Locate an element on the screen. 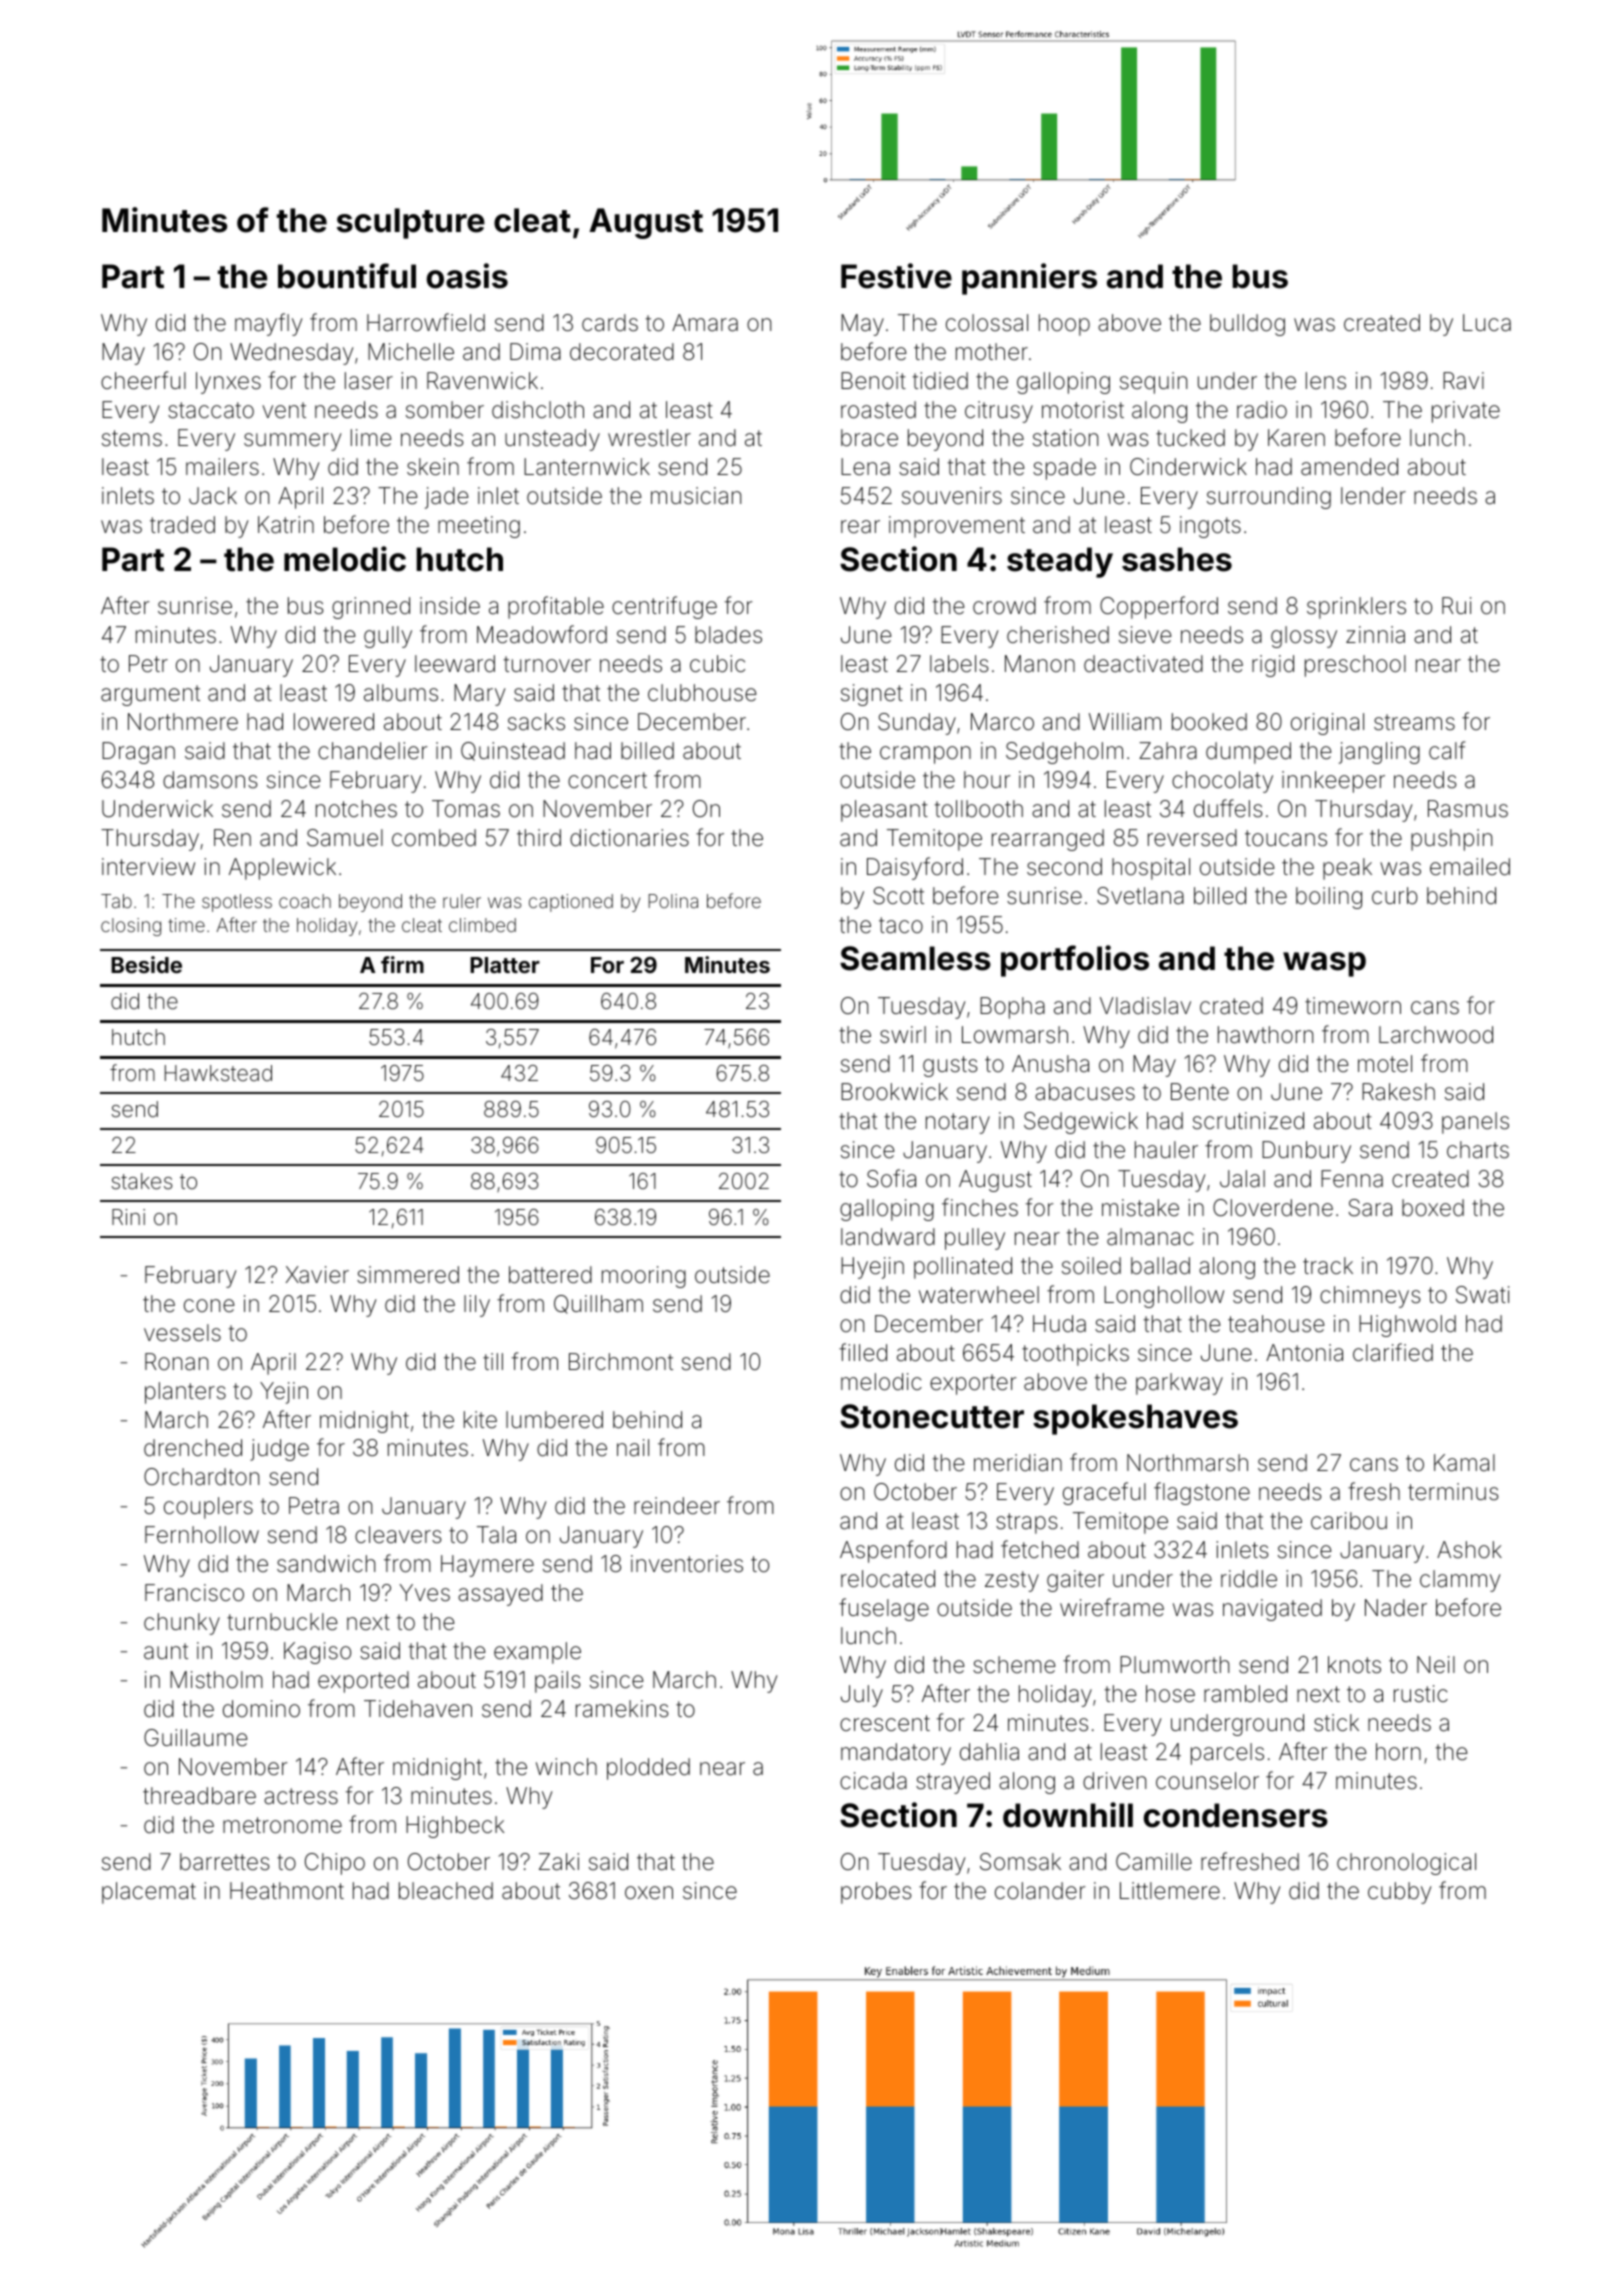  parcels is located at coordinates (1227, 1754).
